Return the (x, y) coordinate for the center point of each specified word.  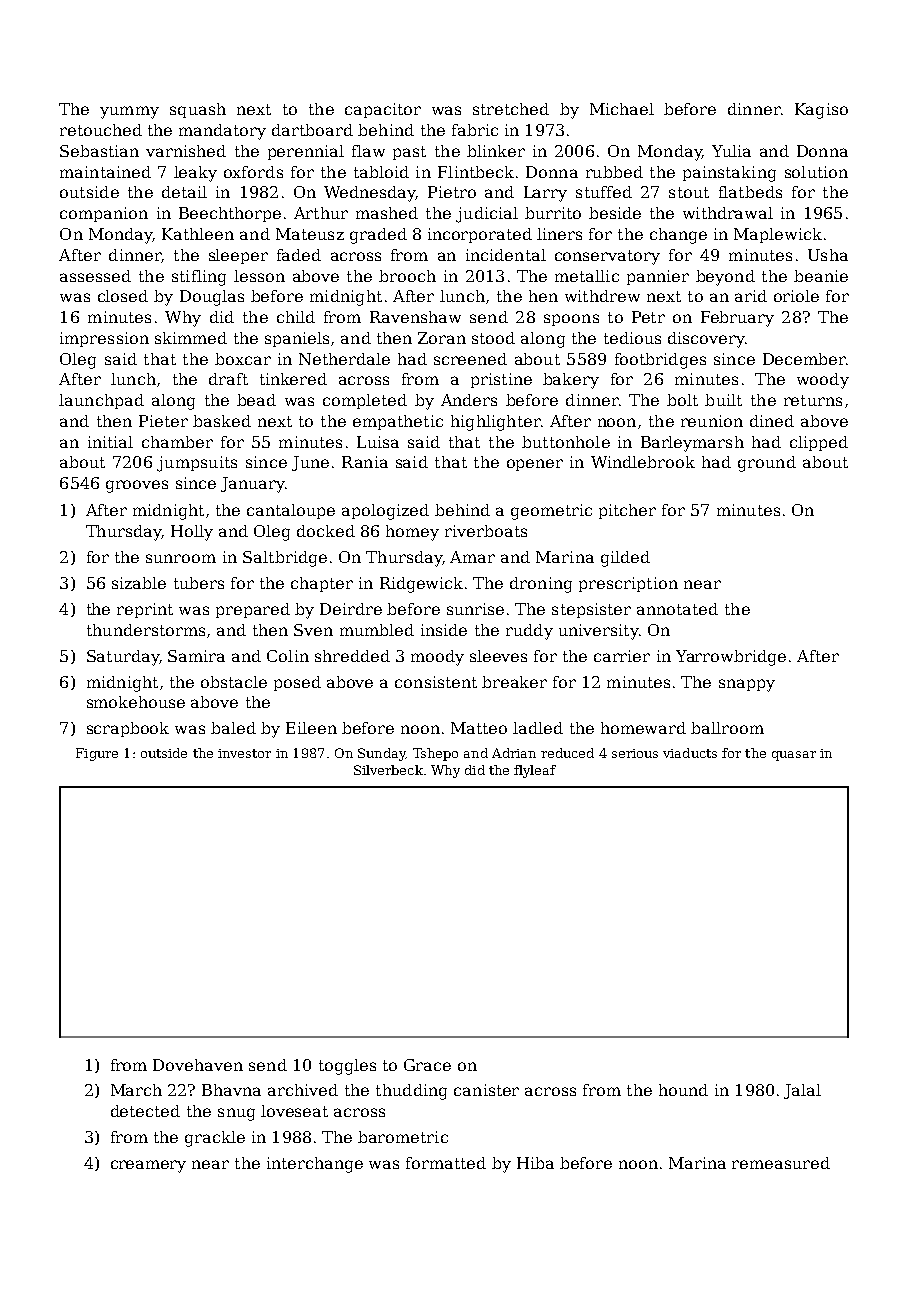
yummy (129, 112)
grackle (215, 1139)
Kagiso (821, 111)
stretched (511, 109)
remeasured (781, 1163)
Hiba (535, 1163)
